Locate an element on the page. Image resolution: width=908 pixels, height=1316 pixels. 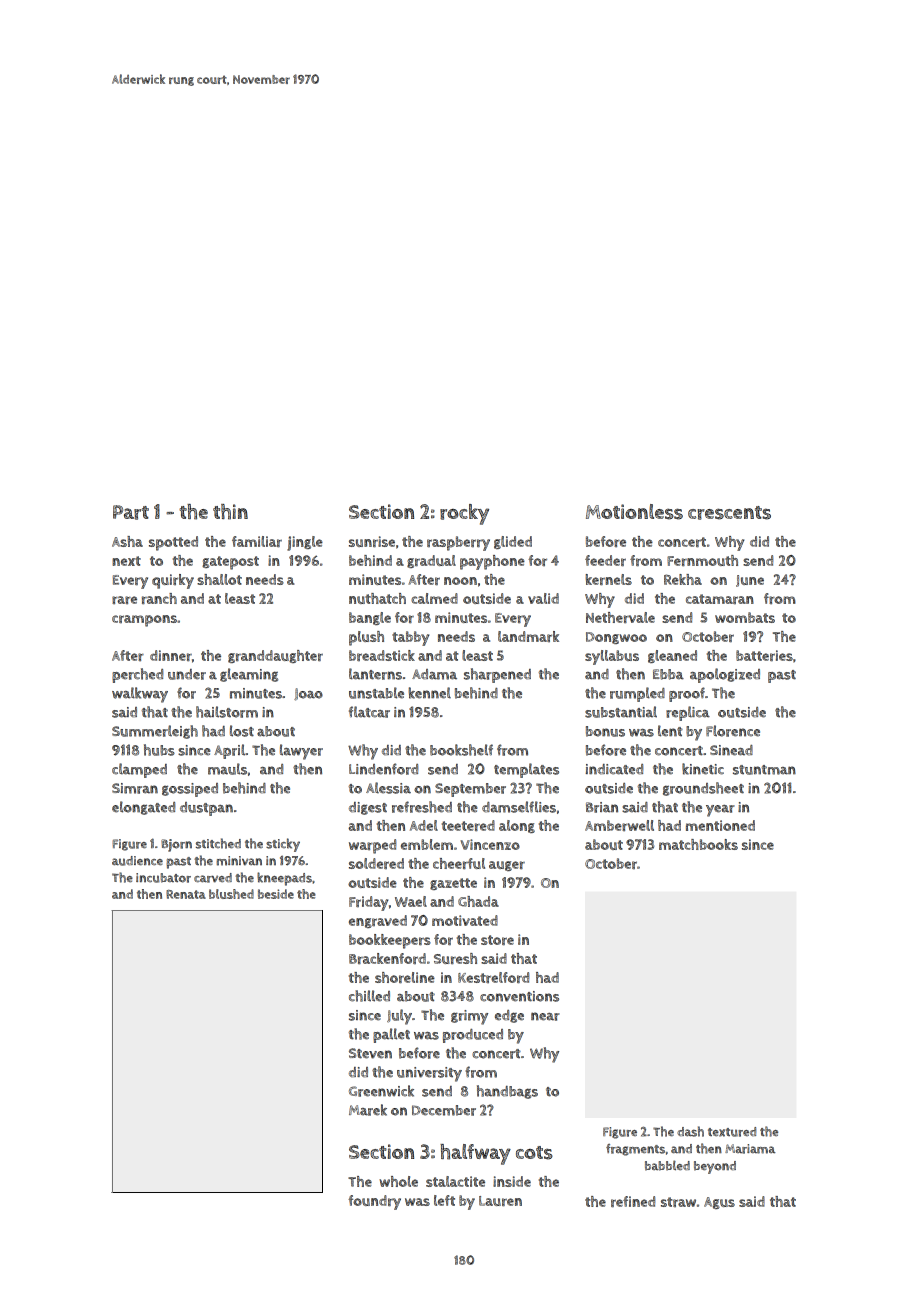
chilled is located at coordinates (369, 996).
